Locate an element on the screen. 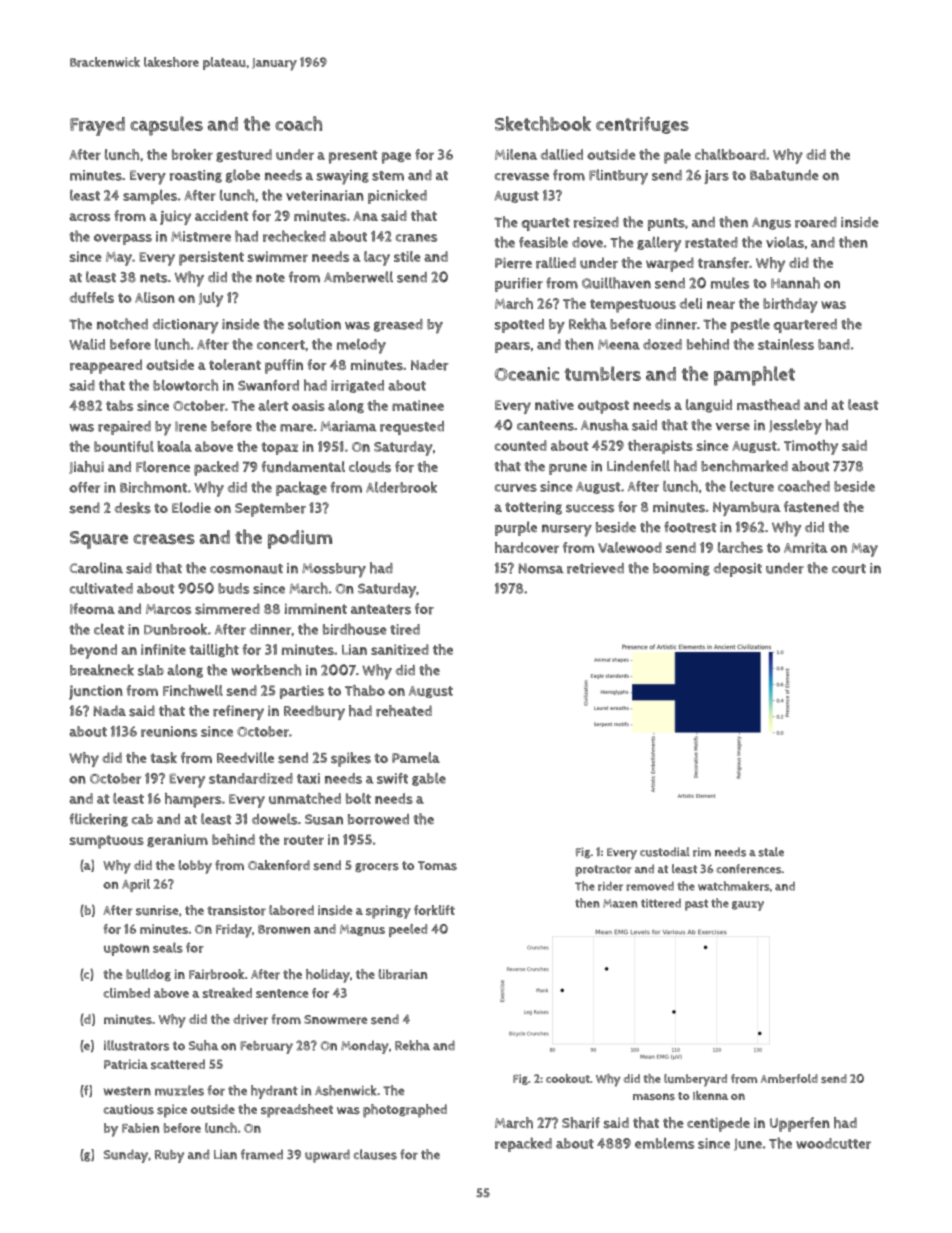 The height and width of the screenshot is (1233, 952). transistor is located at coordinates (236, 910).
